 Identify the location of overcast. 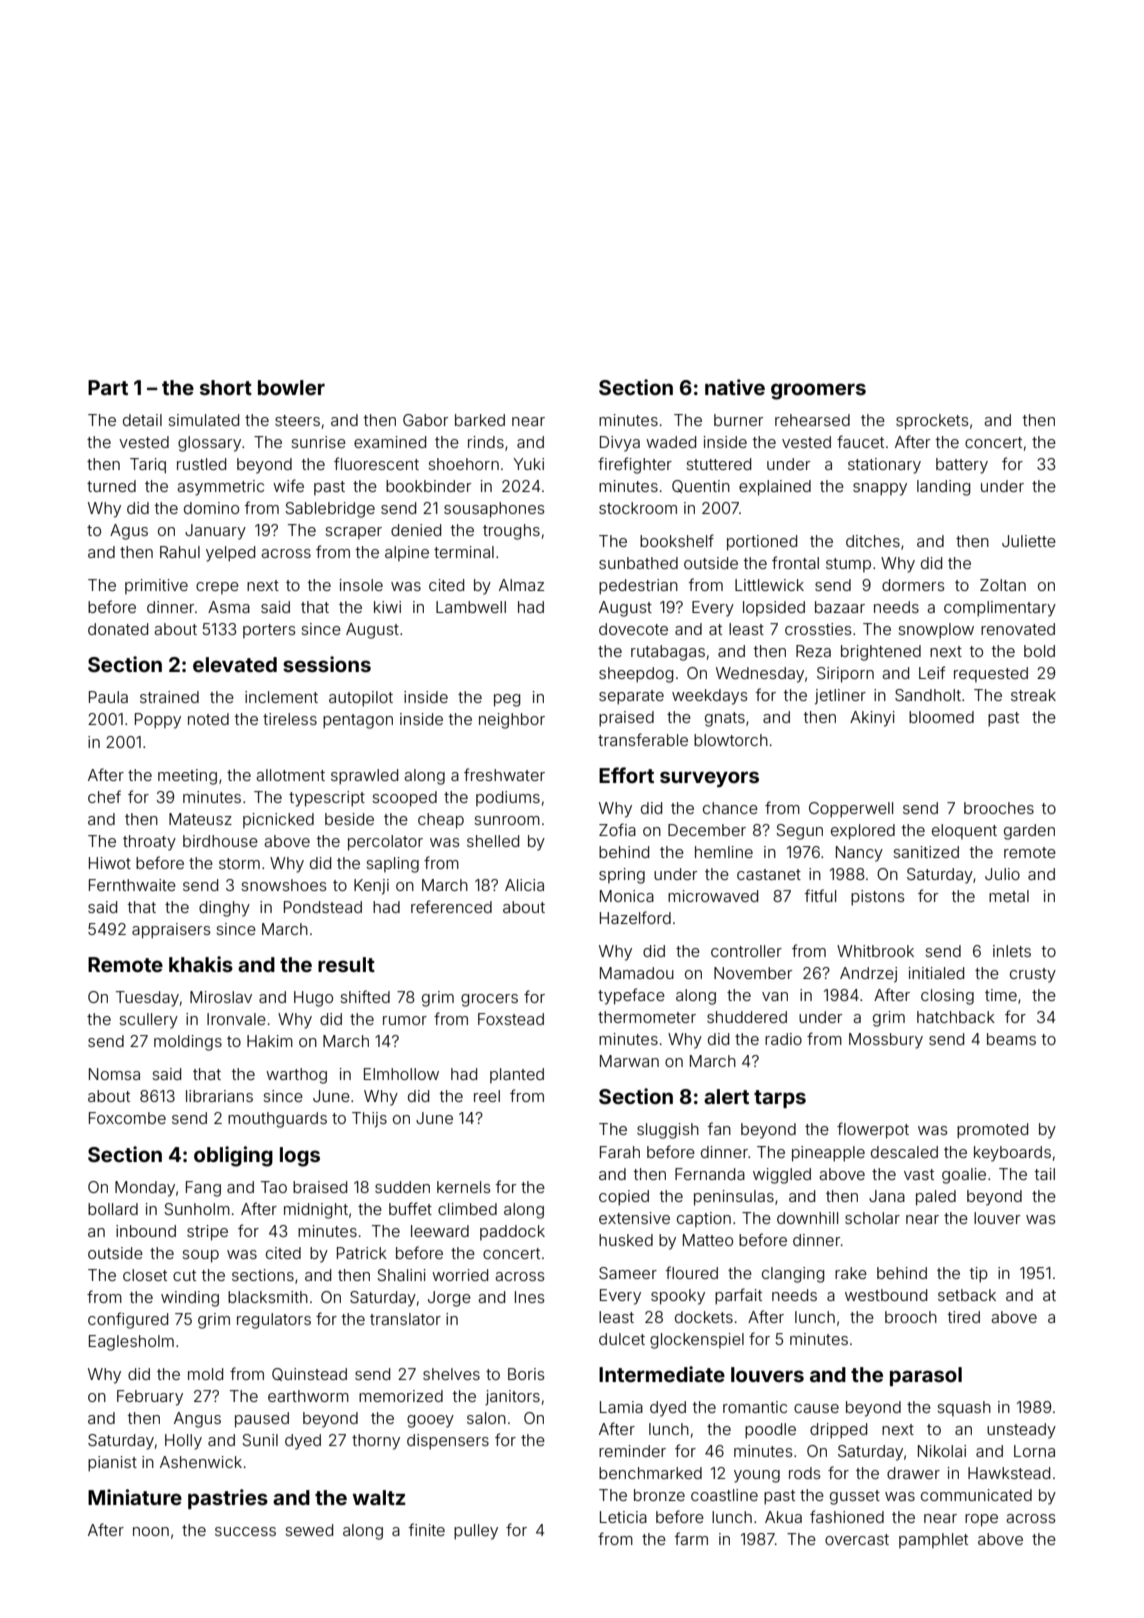
(857, 1539).
